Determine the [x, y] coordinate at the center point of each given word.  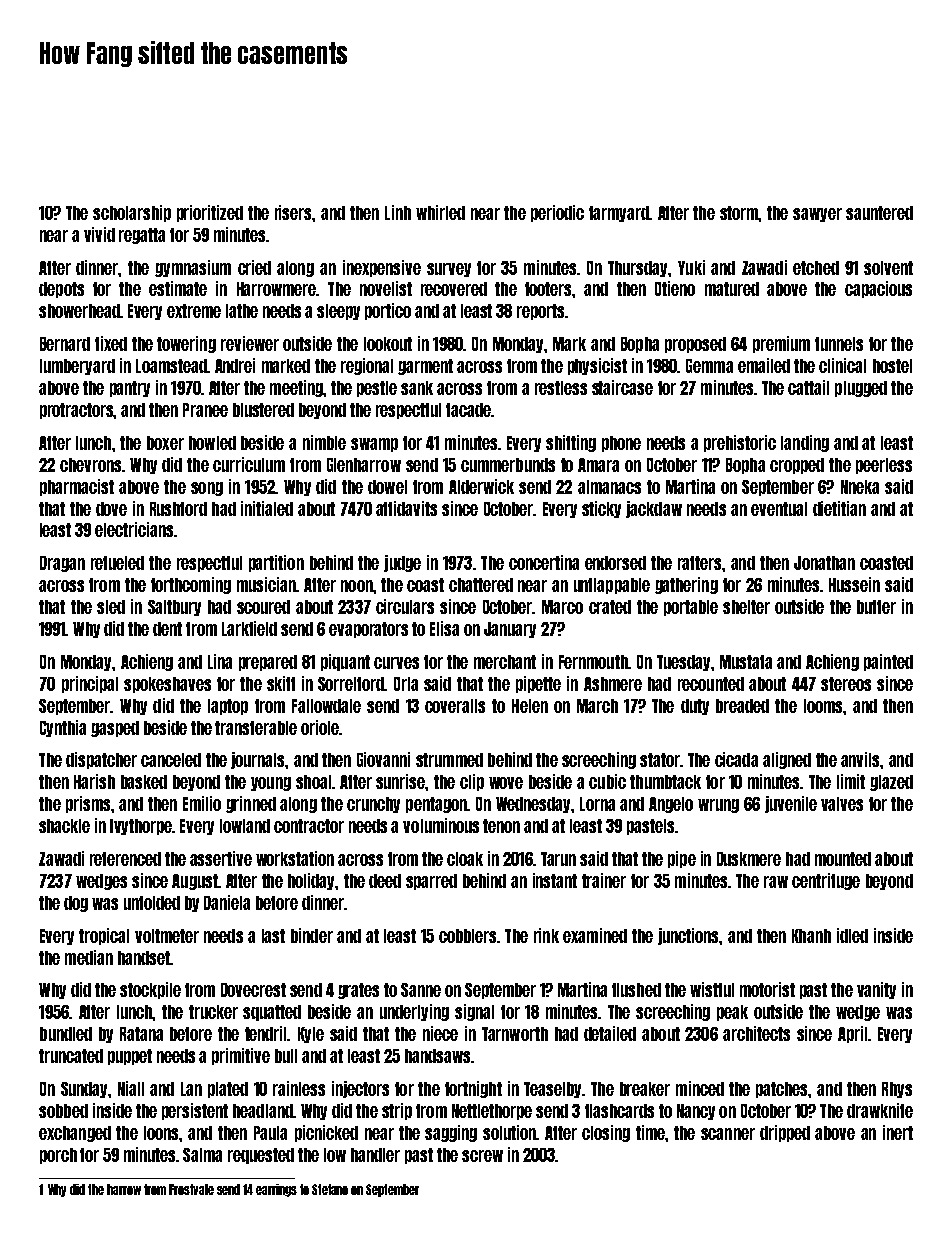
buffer [876, 607]
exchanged [75, 1134]
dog [76, 904]
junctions [688, 936]
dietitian [839, 508]
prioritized [210, 213]
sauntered [879, 213]
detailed [610, 1033]
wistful [712, 989]
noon [357, 586]
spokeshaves [167, 685]
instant [555, 880]
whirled [440, 212]
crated [610, 607]
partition [276, 563]
